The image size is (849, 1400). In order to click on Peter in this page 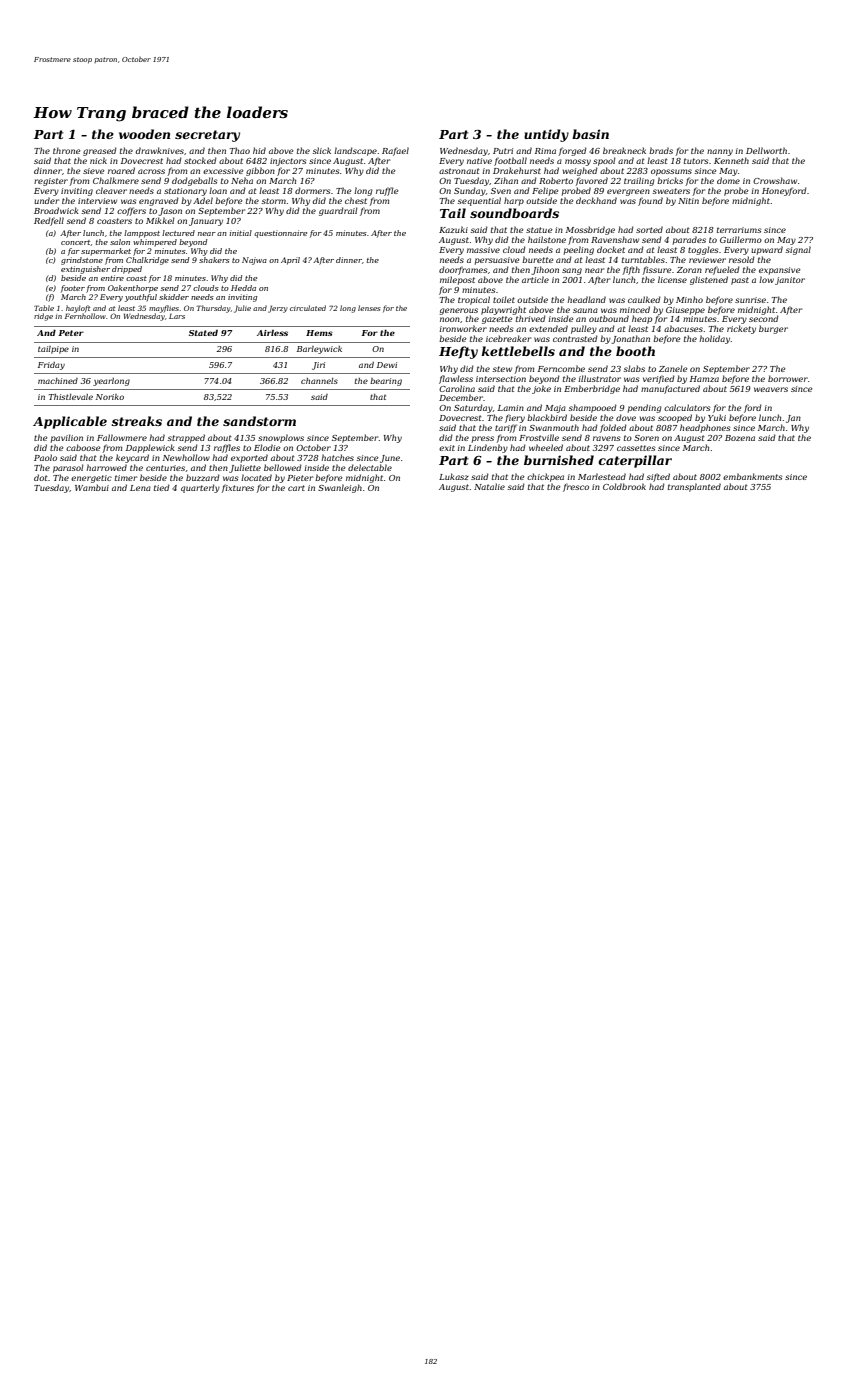, I will do `click(71, 333)`.
